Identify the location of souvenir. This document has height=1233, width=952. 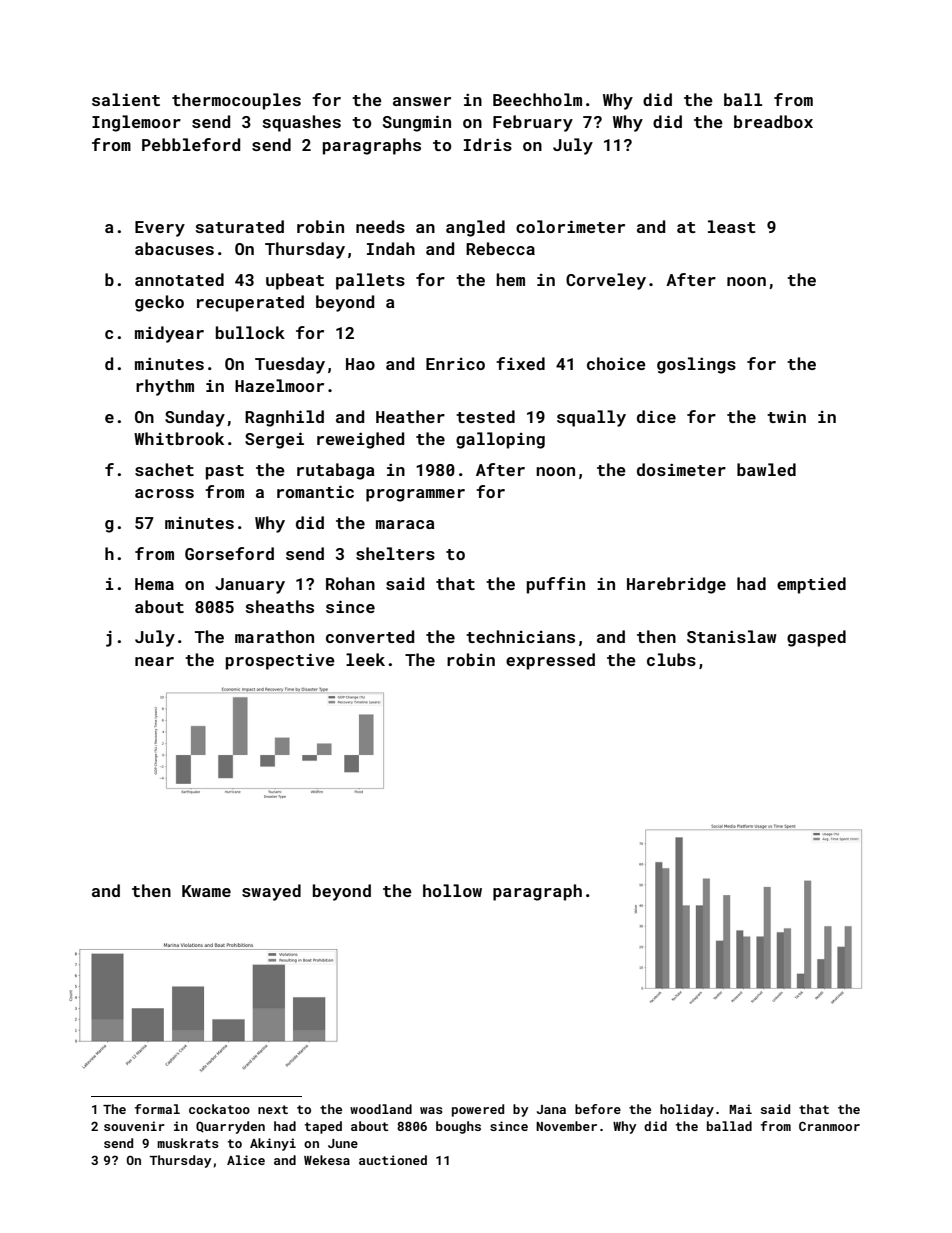
(134, 1126).
